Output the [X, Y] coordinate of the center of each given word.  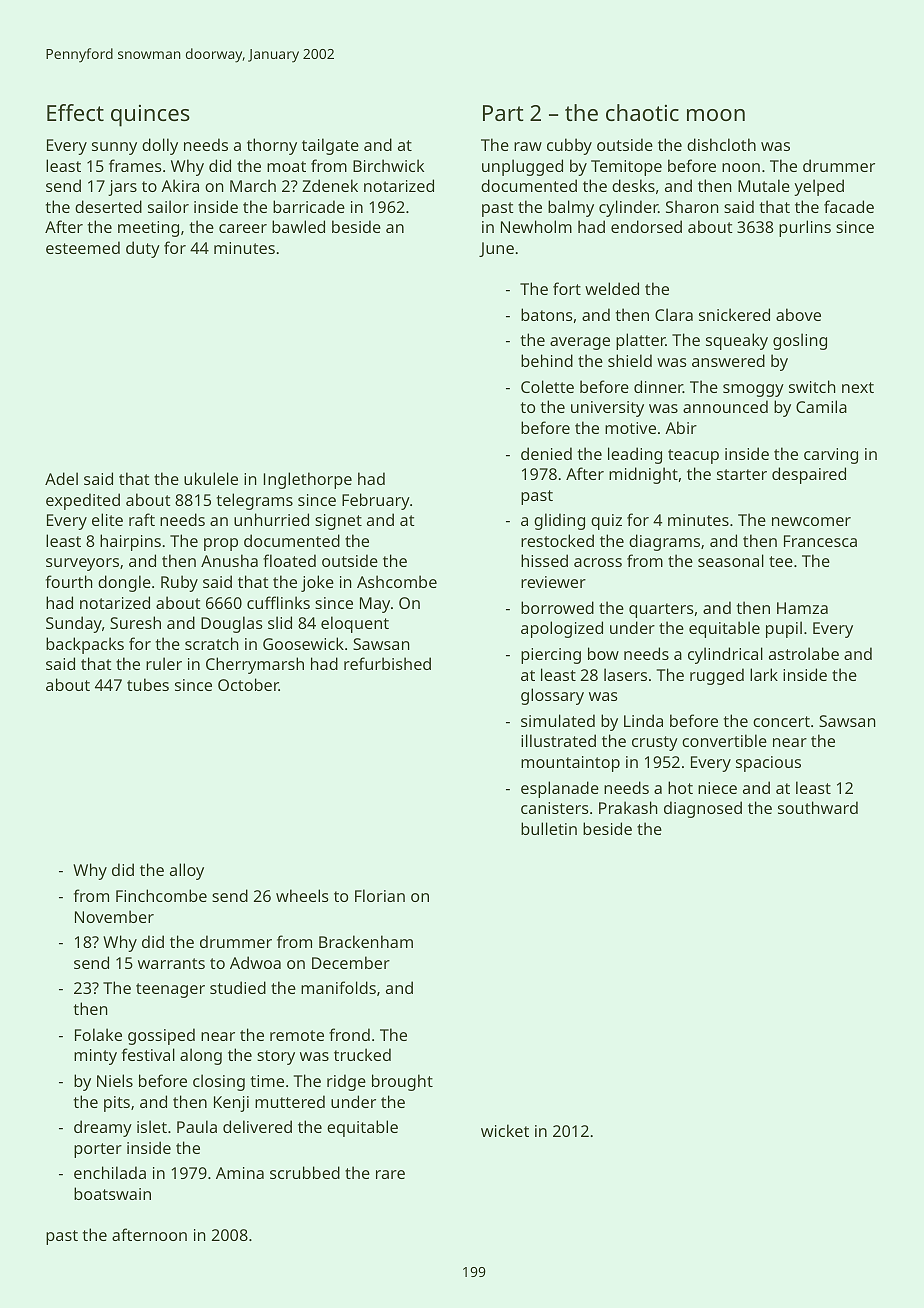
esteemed [83, 247]
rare [390, 1174]
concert [781, 721]
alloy [187, 871]
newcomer [811, 521]
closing [219, 1082]
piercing [551, 656]
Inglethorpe [308, 480]
